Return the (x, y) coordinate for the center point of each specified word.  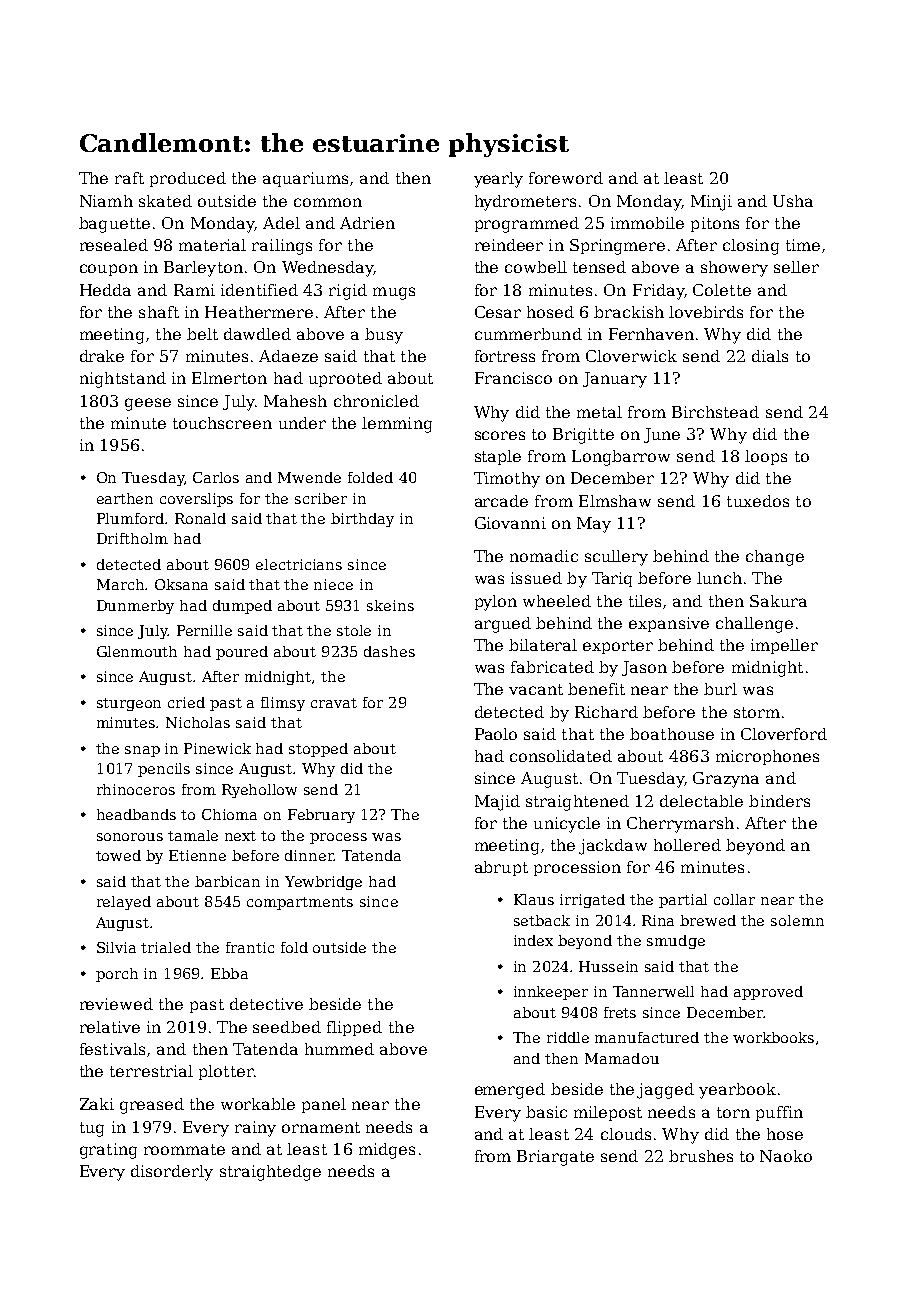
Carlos (216, 477)
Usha (793, 201)
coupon (109, 270)
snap (142, 751)
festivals (112, 1049)
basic (546, 1112)
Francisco (513, 378)
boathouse (672, 734)
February (321, 816)
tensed (599, 267)
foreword (566, 178)
